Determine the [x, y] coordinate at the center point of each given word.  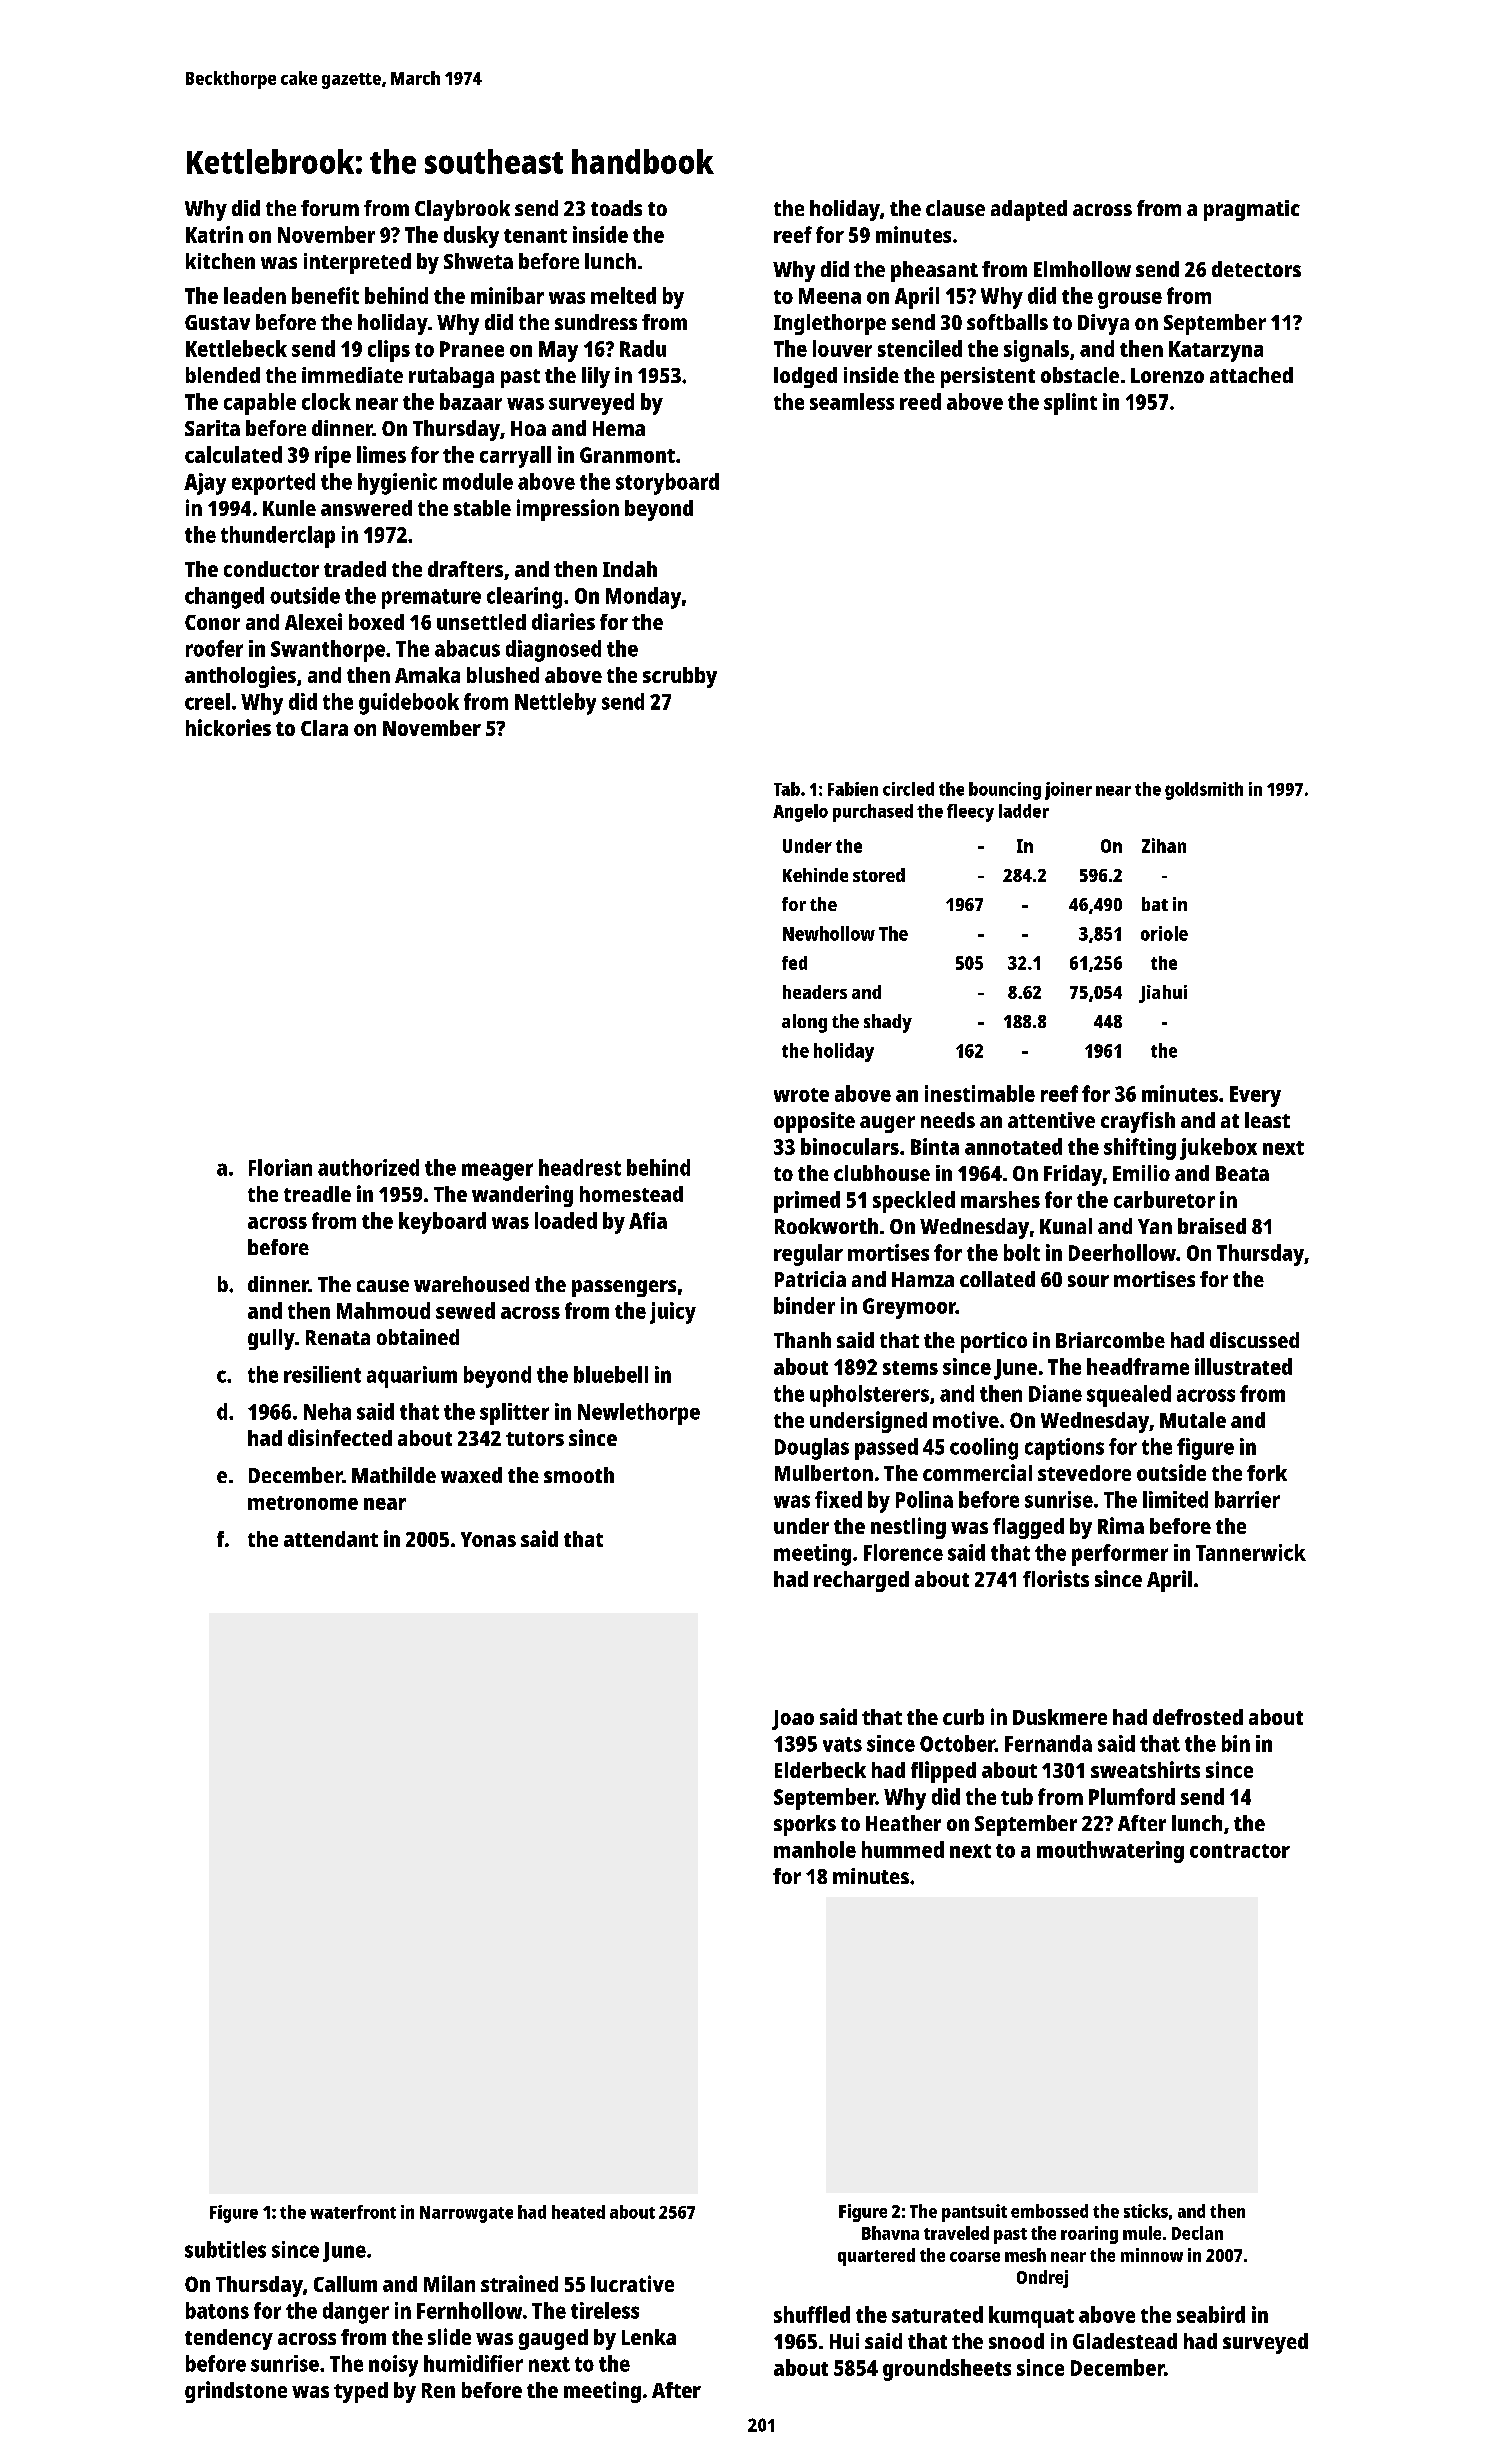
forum [330, 208]
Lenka [649, 2337]
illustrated [1243, 1366]
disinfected [340, 1437]
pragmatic [1252, 210]
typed [361, 2392]
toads [616, 208]
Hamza [923, 1279]
